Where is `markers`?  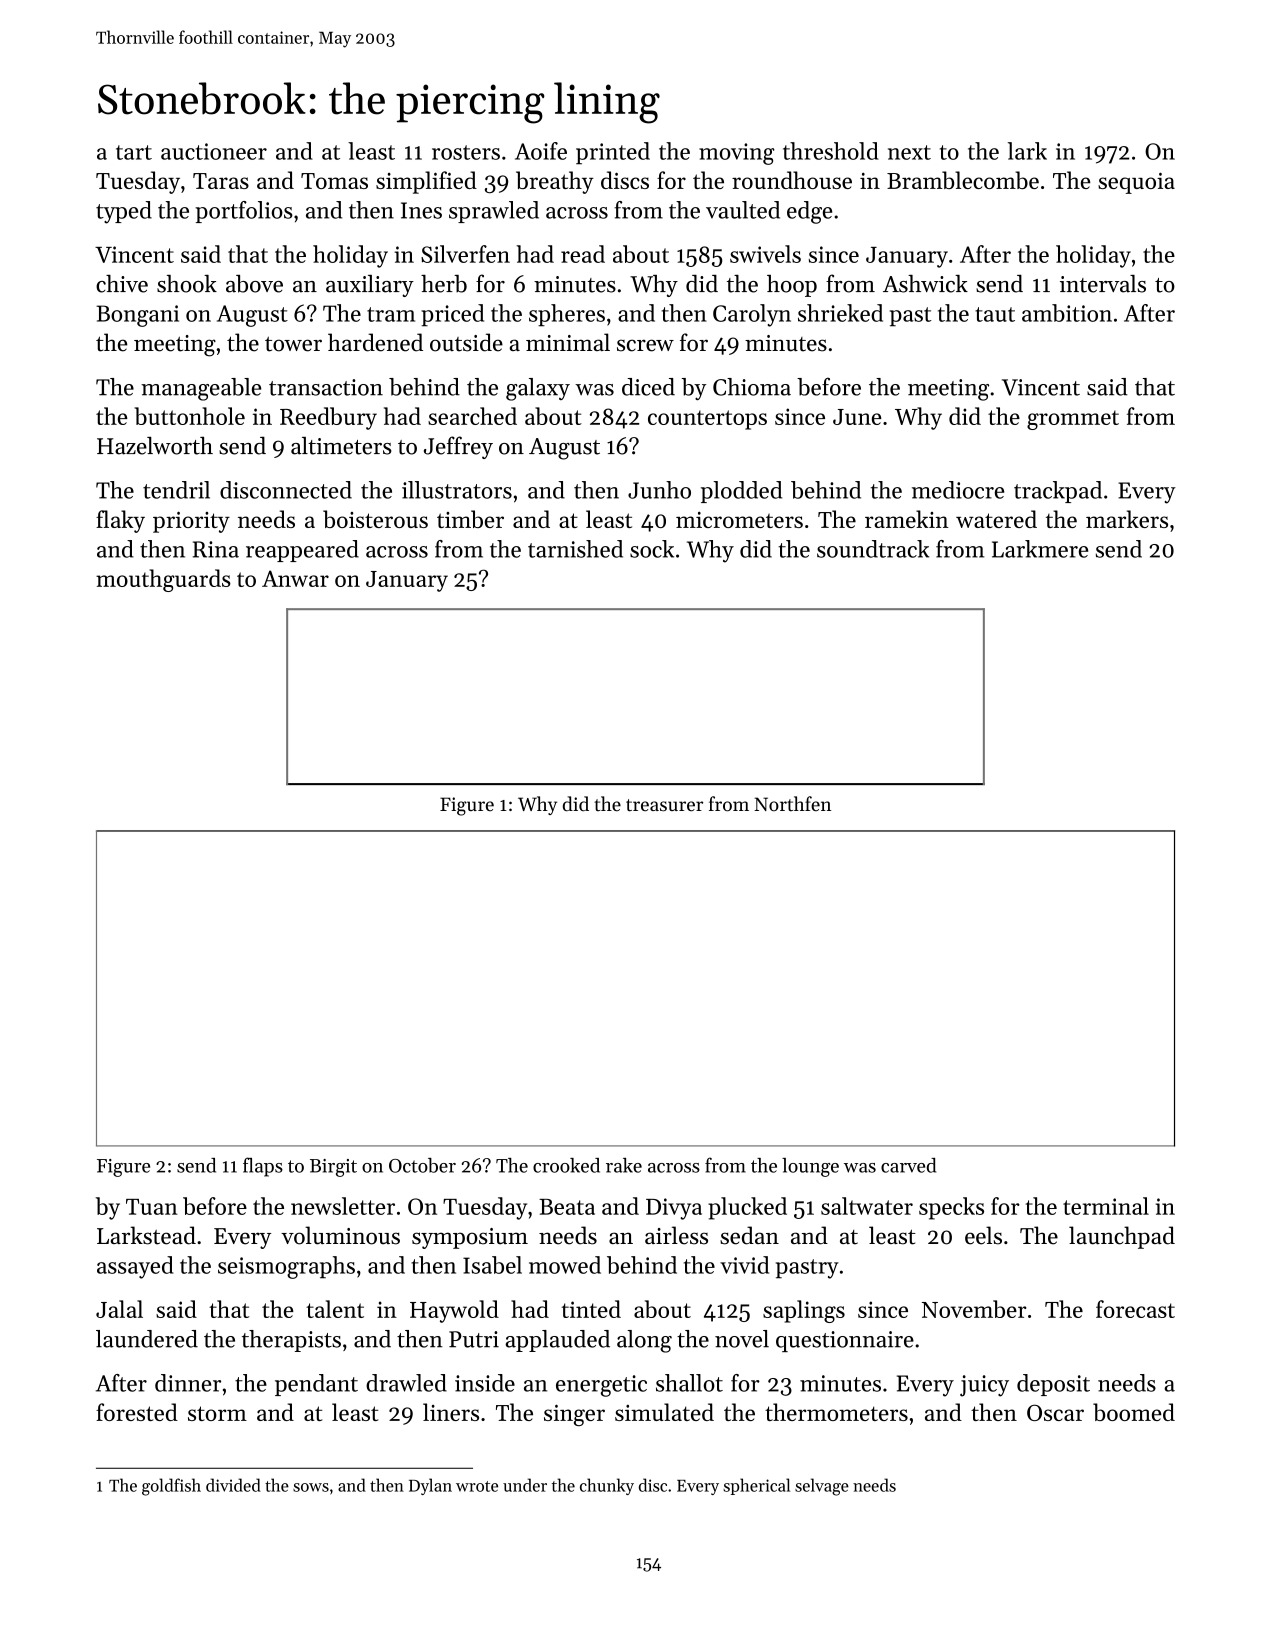
markers is located at coordinates (1127, 519).
